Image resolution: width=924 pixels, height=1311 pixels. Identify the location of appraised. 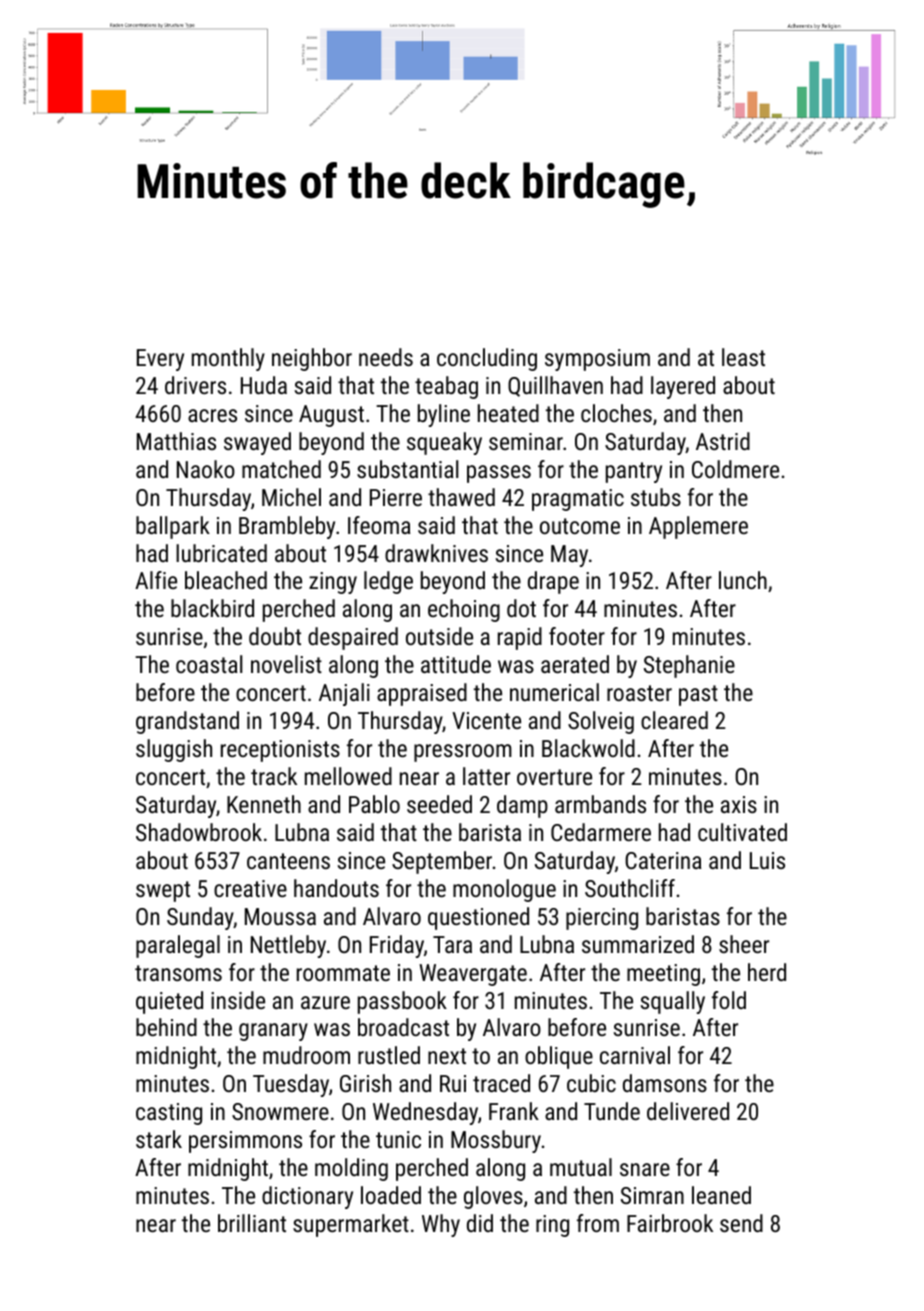
(422, 694).
